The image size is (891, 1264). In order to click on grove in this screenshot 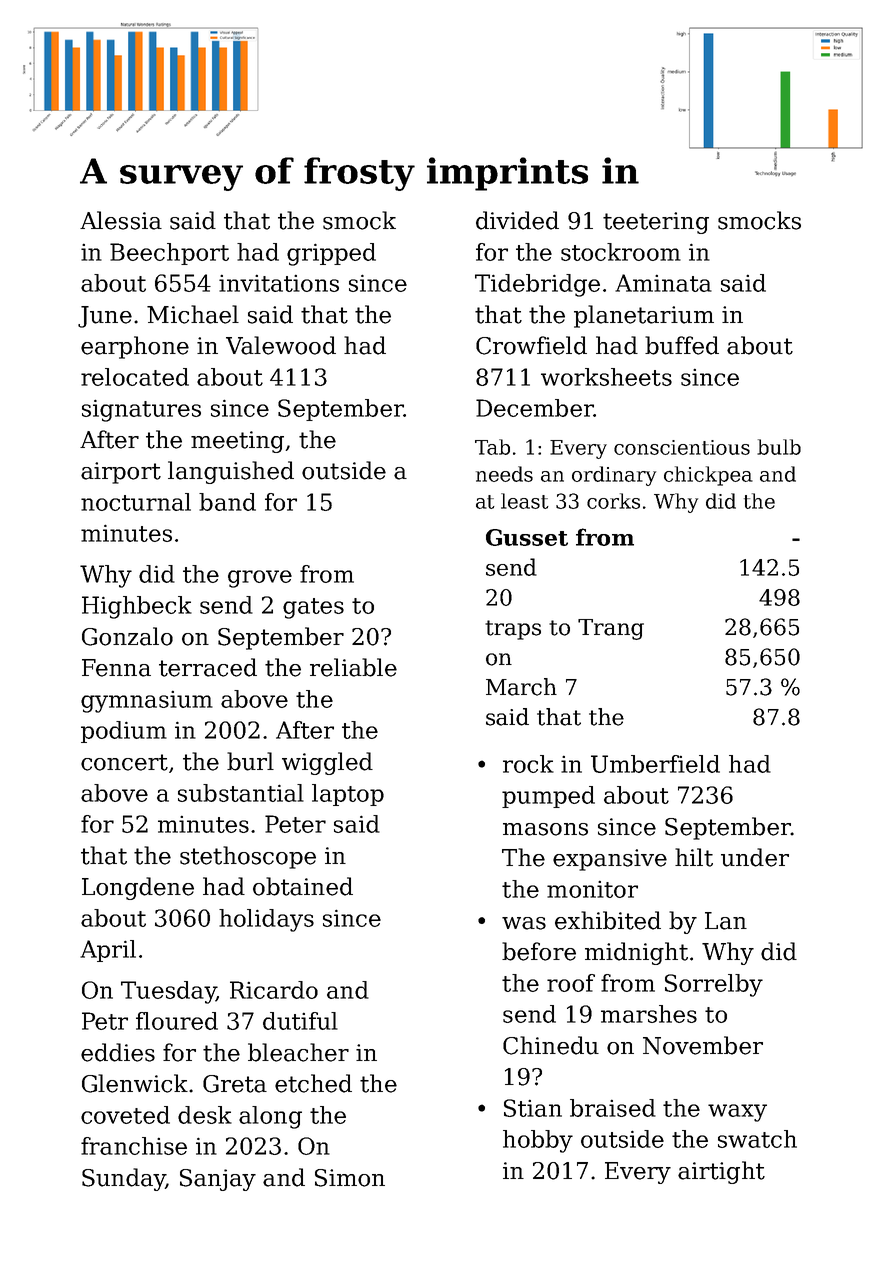, I will do `click(260, 579)`.
